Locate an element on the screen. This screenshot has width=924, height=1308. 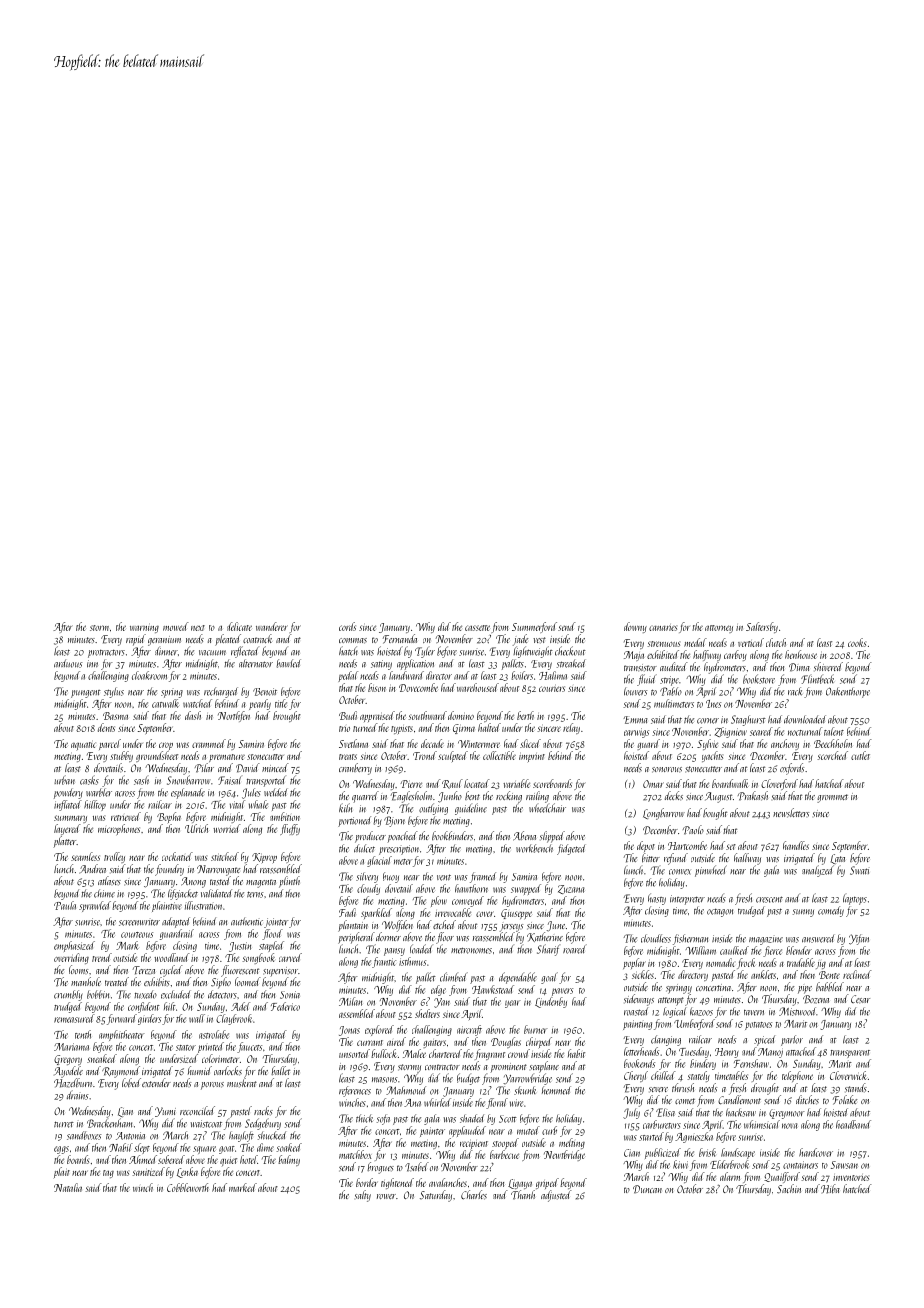
Cobbleworth is located at coordinates (188, 1187).
